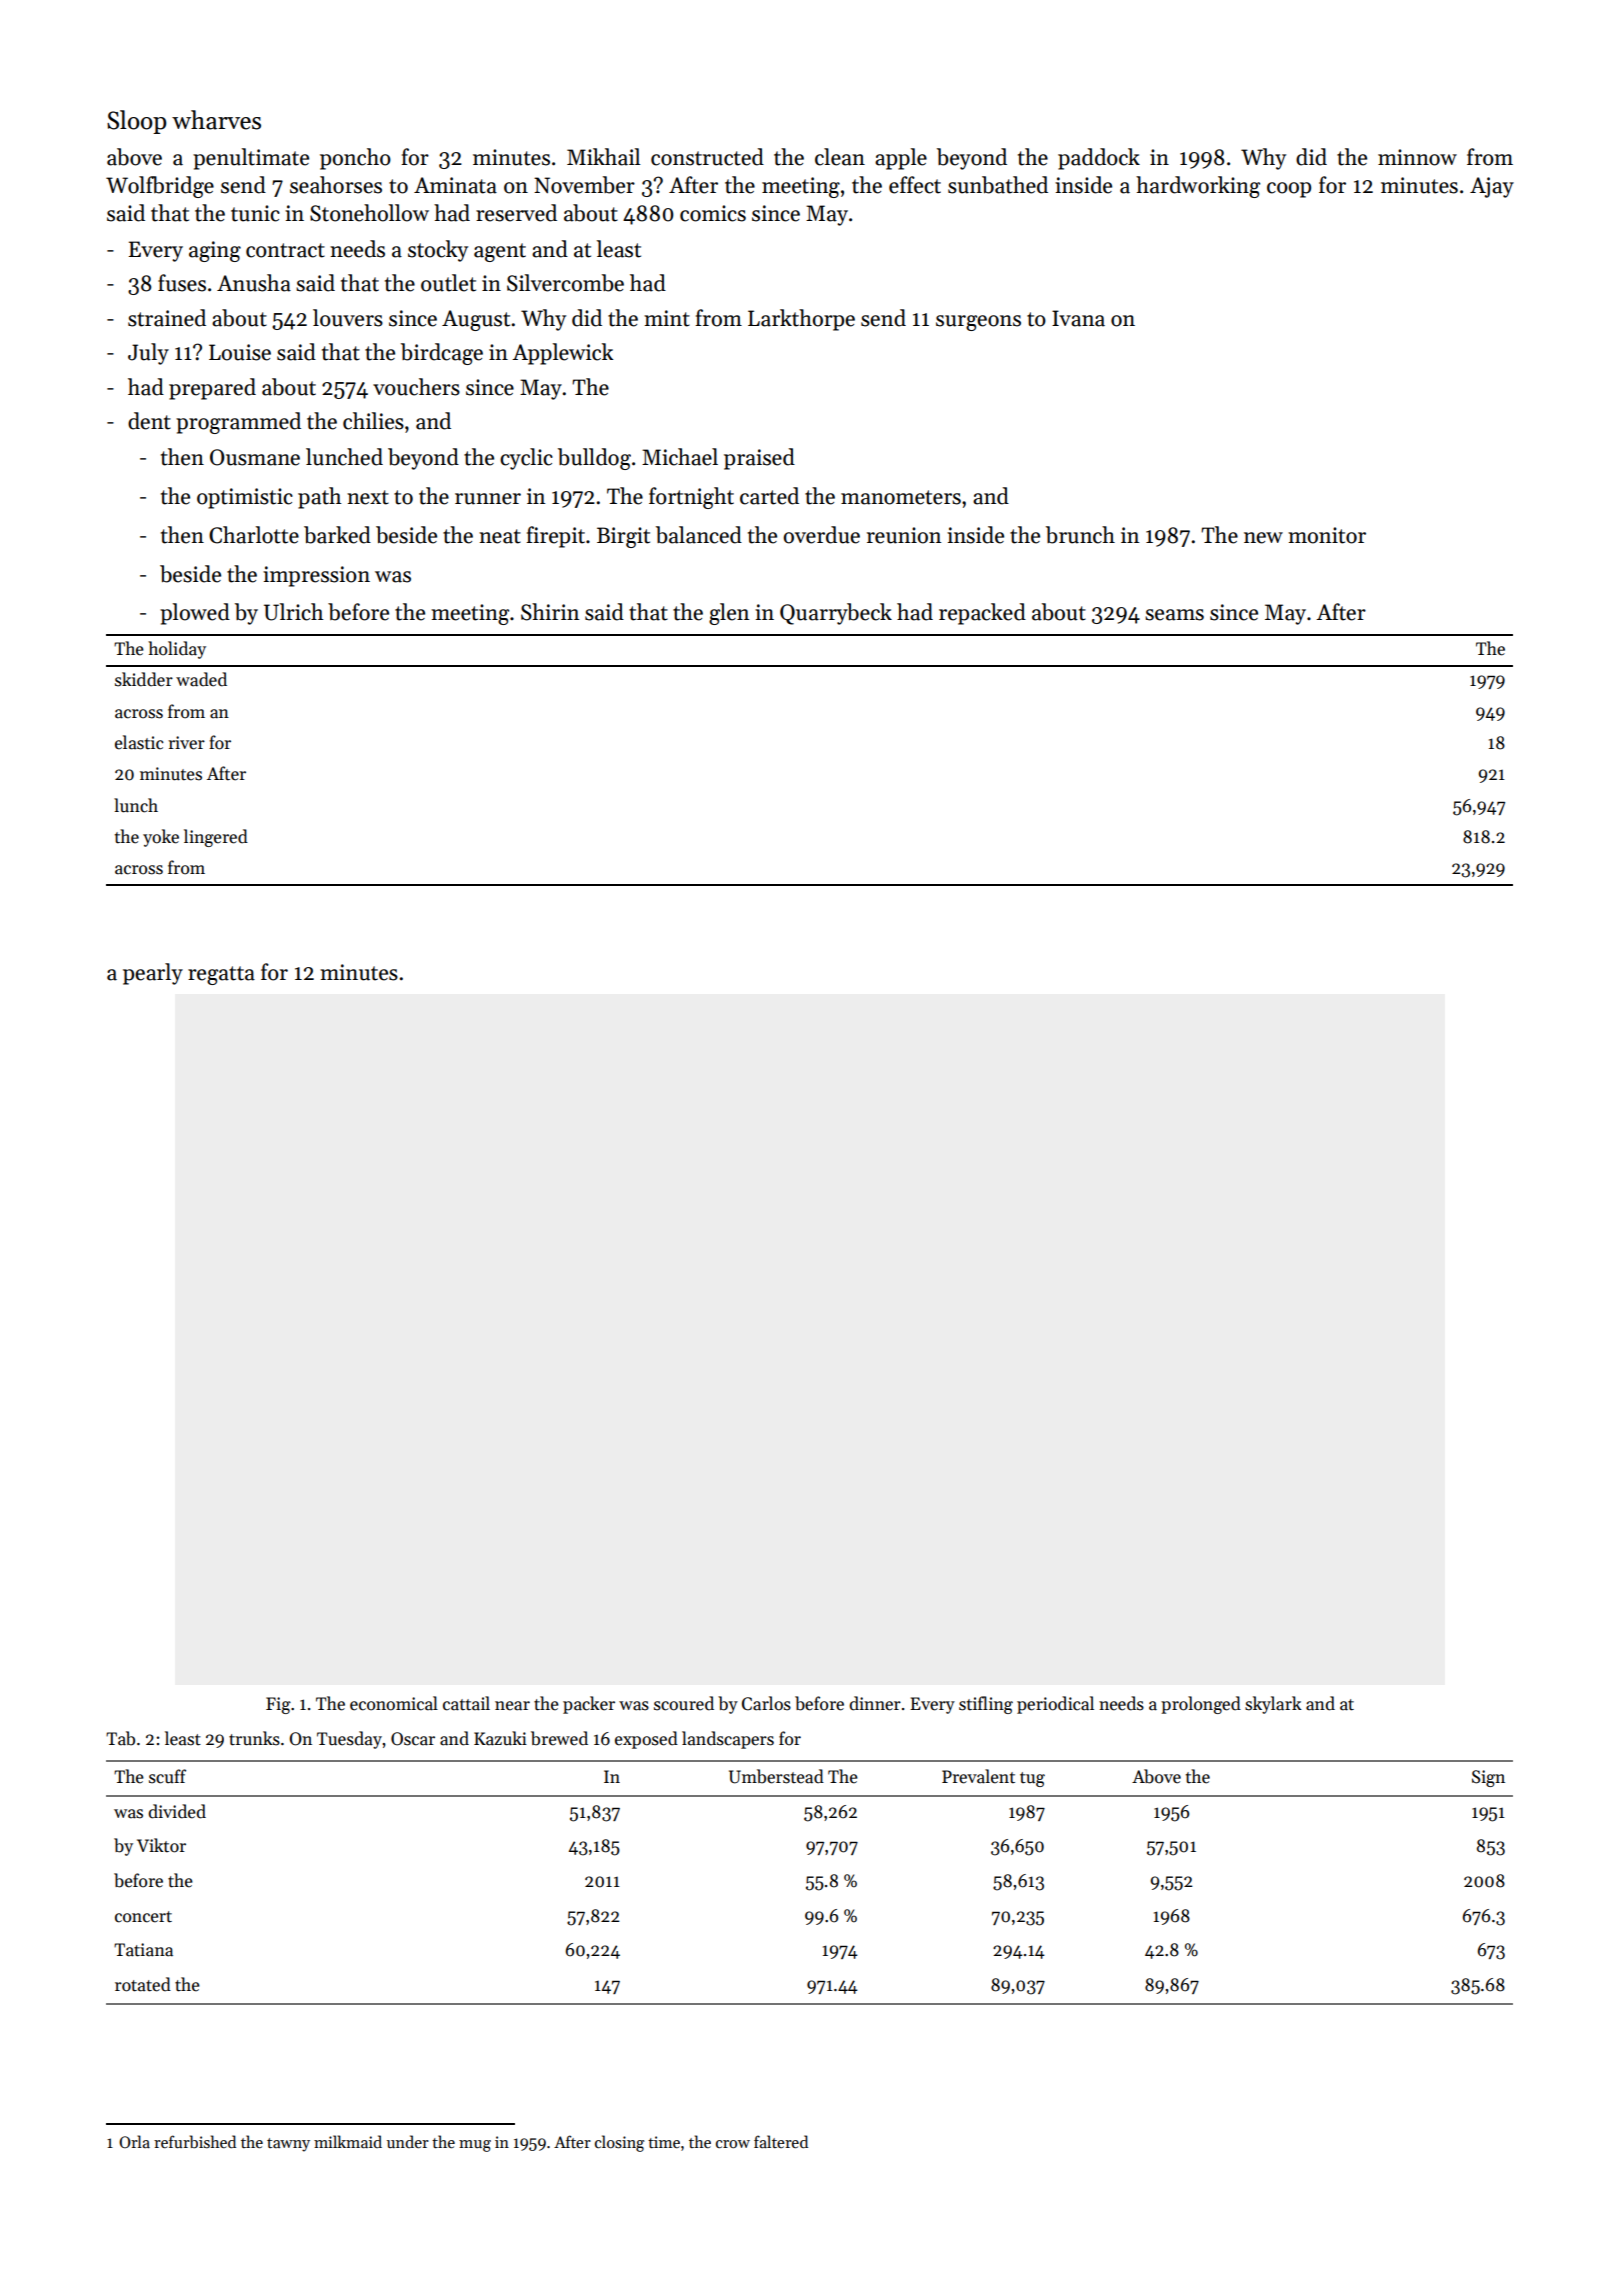 The width and height of the screenshot is (1620, 2292). What do you see at coordinates (1327, 535) in the screenshot?
I see `monitor` at bounding box center [1327, 535].
